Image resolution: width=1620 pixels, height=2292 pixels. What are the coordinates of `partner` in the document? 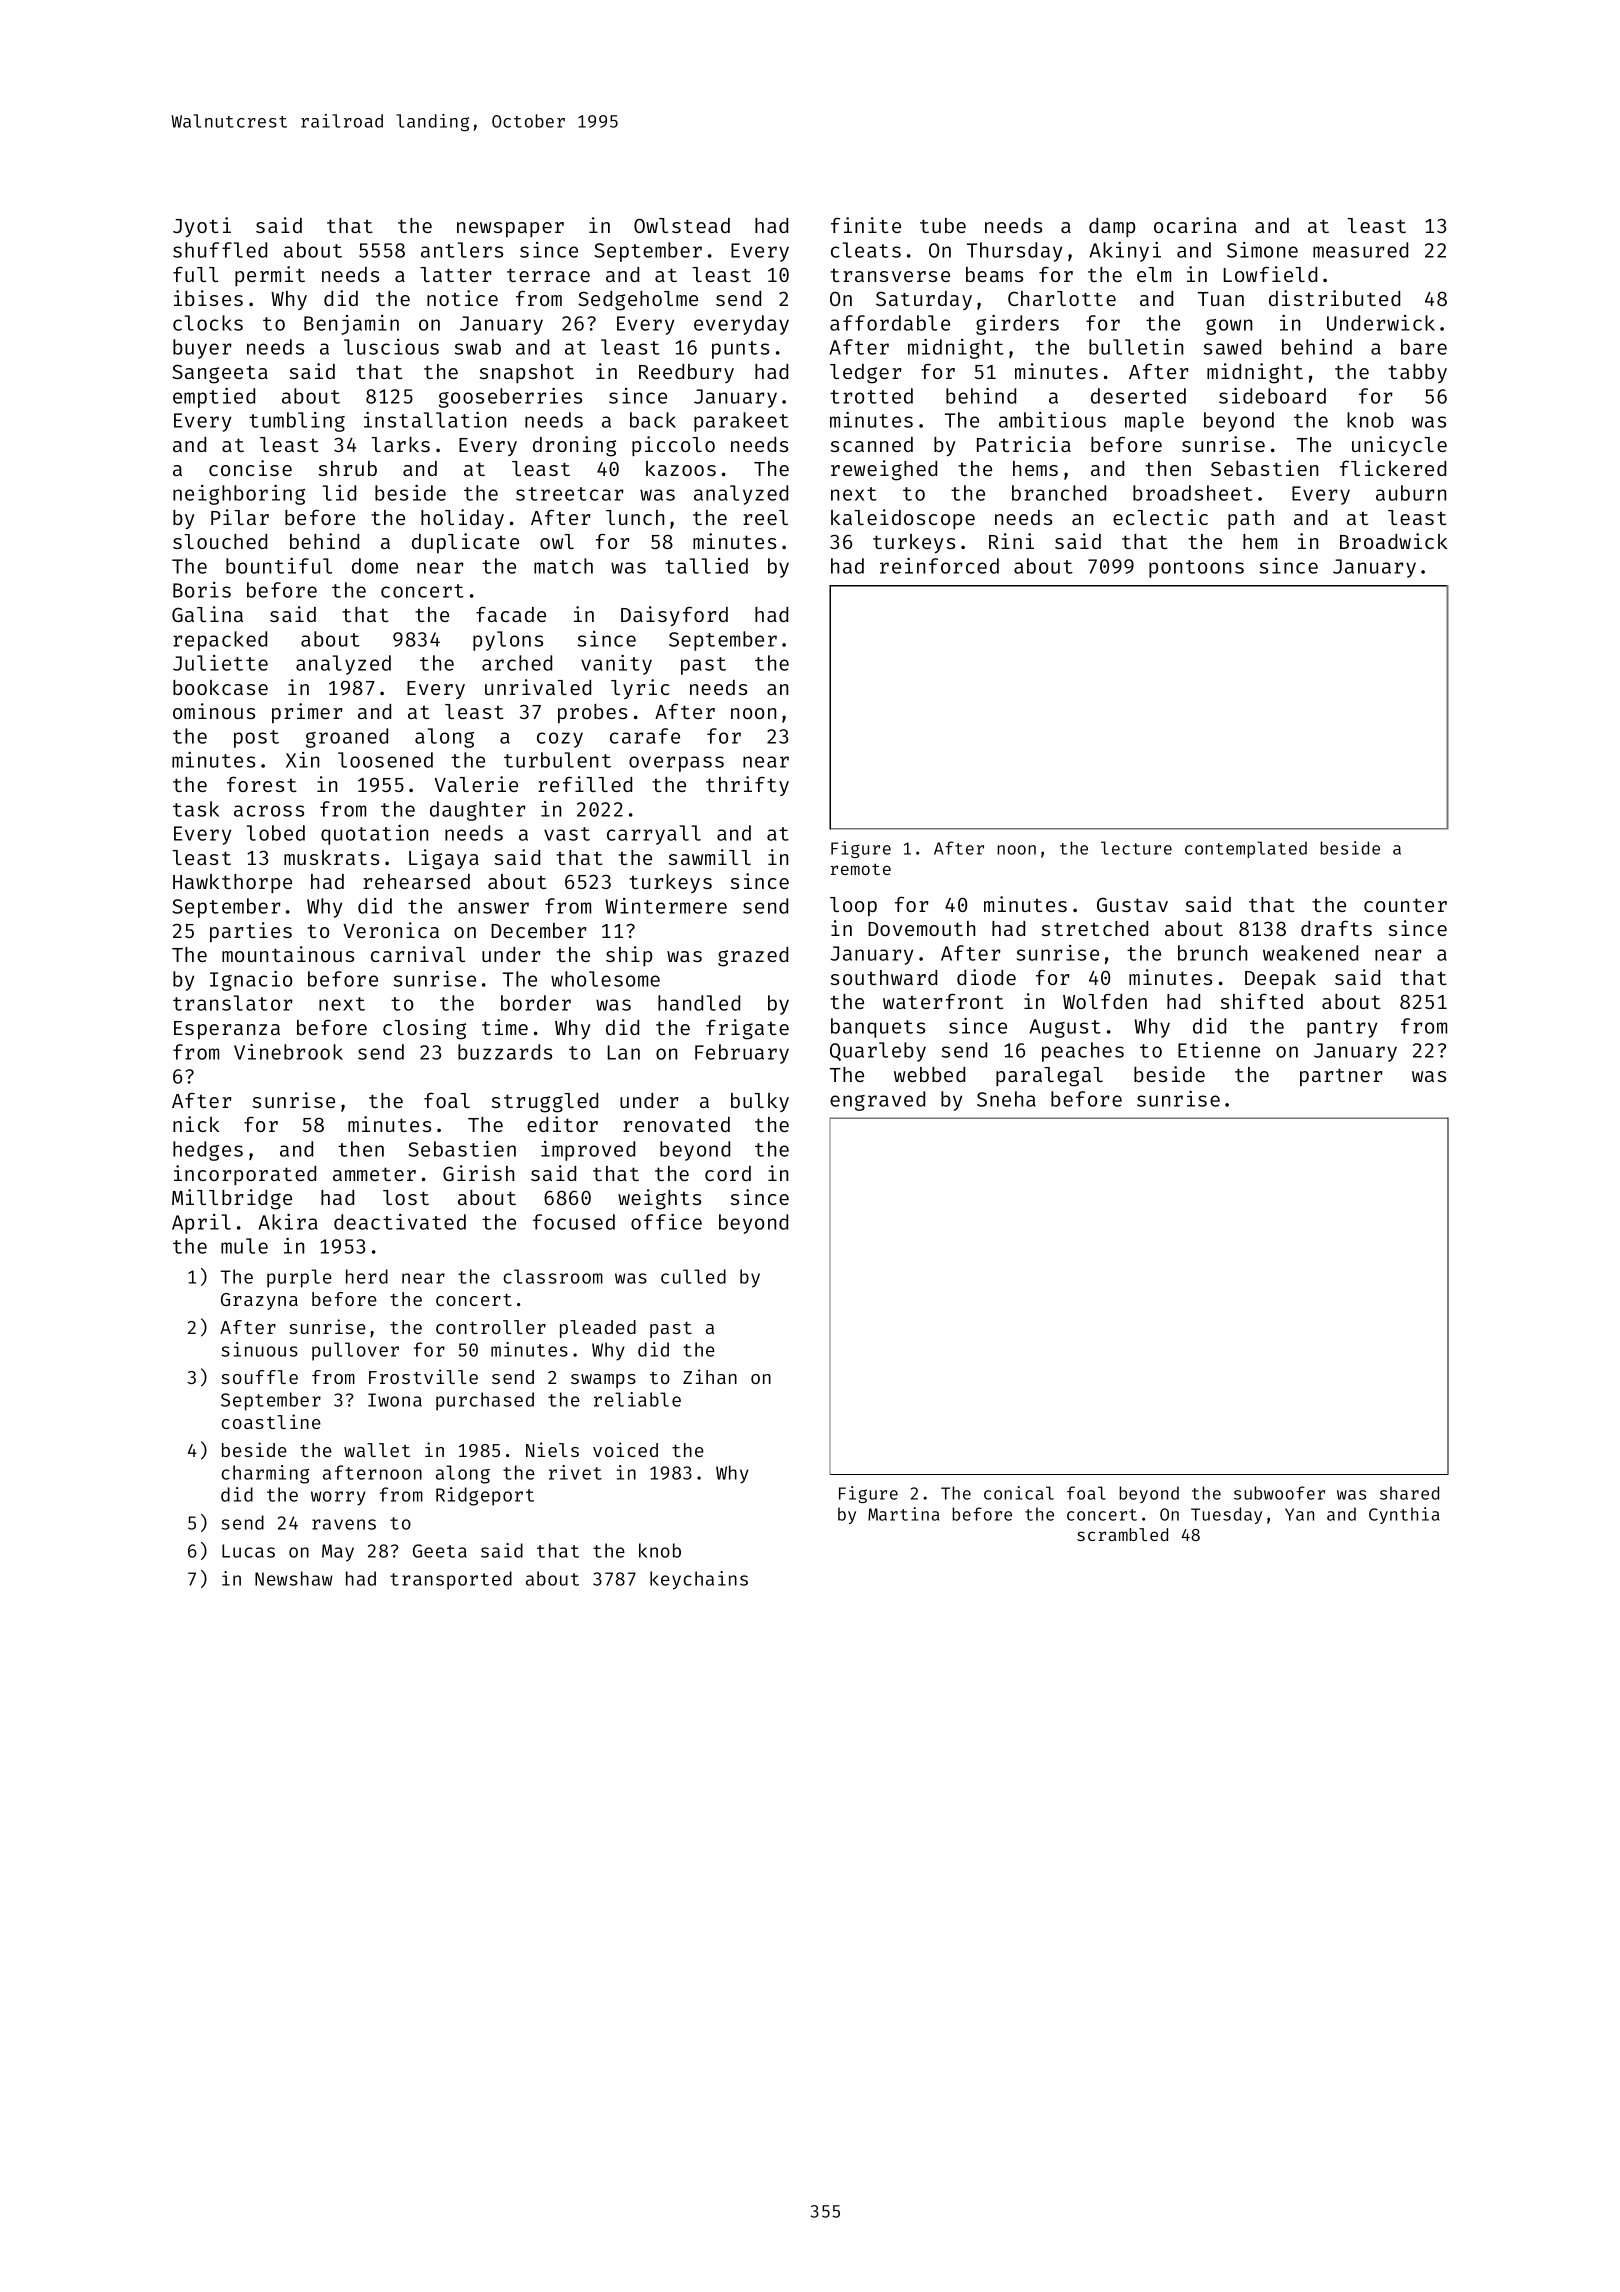 It's located at (1341, 1077).
